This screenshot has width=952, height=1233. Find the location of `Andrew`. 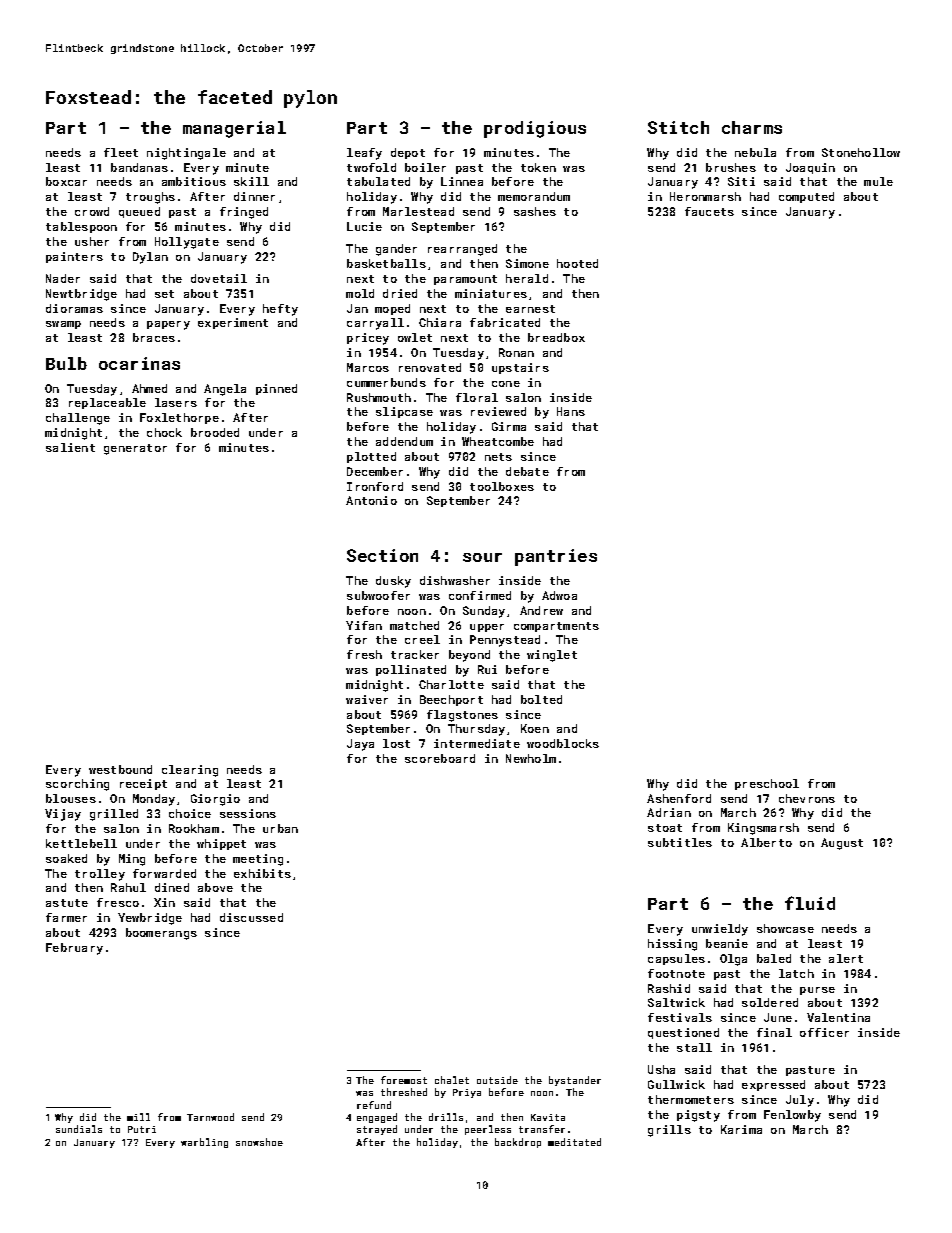

Andrew is located at coordinates (541, 610).
